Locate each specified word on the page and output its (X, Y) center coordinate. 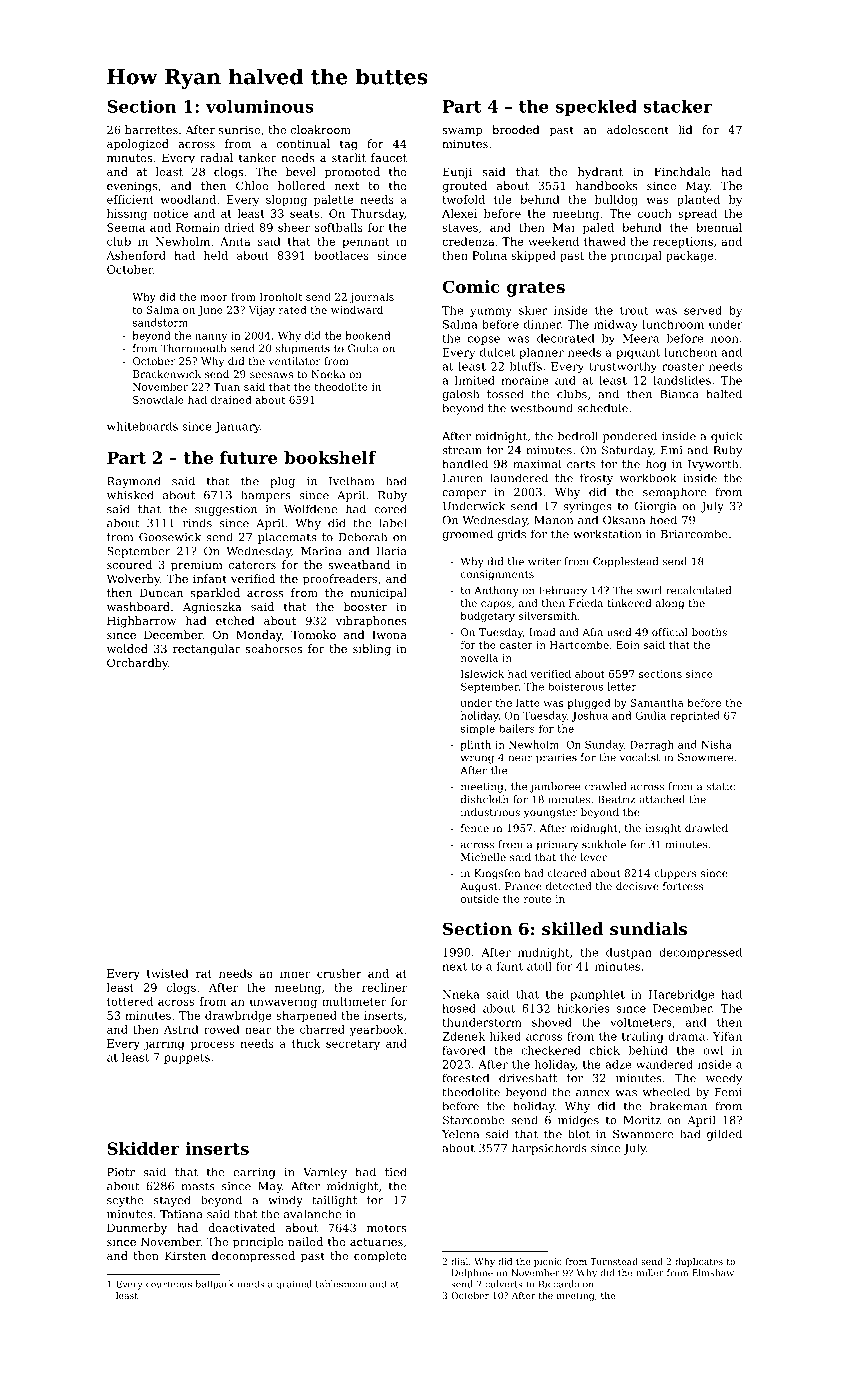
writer (544, 561)
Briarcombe (694, 534)
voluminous (260, 106)
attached (662, 799)
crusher (339, 973)
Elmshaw (713, 1273)
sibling (372, 650)
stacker (677, 106)
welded (127, 648)
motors (387, 1228)
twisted (168, 973)
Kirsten (185, 1255)
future (249, 457)
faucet (389, 157)
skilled (573, 928)
